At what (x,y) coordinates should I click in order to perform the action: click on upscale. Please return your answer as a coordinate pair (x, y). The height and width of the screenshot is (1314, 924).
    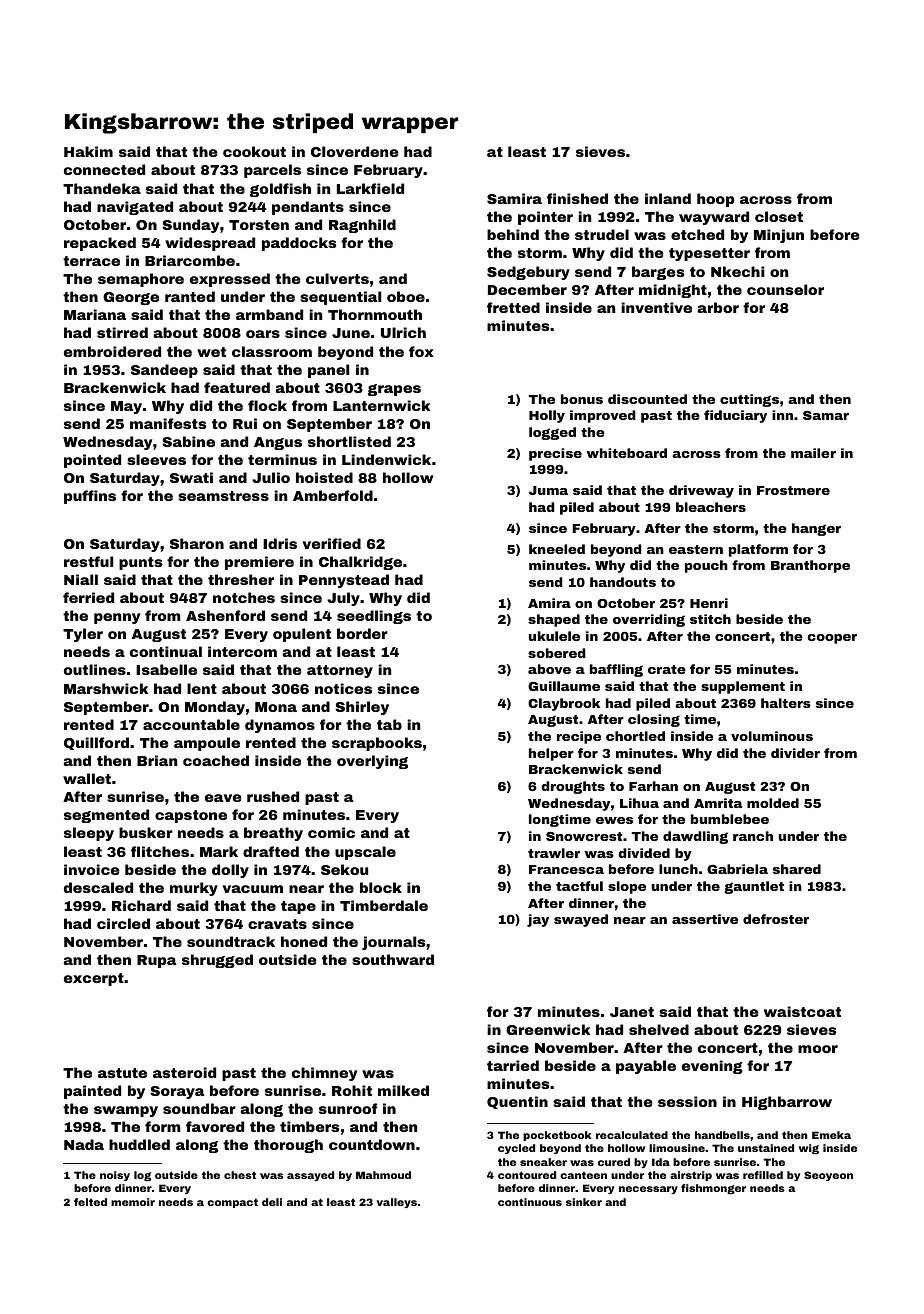
    Looking at the image, I should click on (365, 853).
